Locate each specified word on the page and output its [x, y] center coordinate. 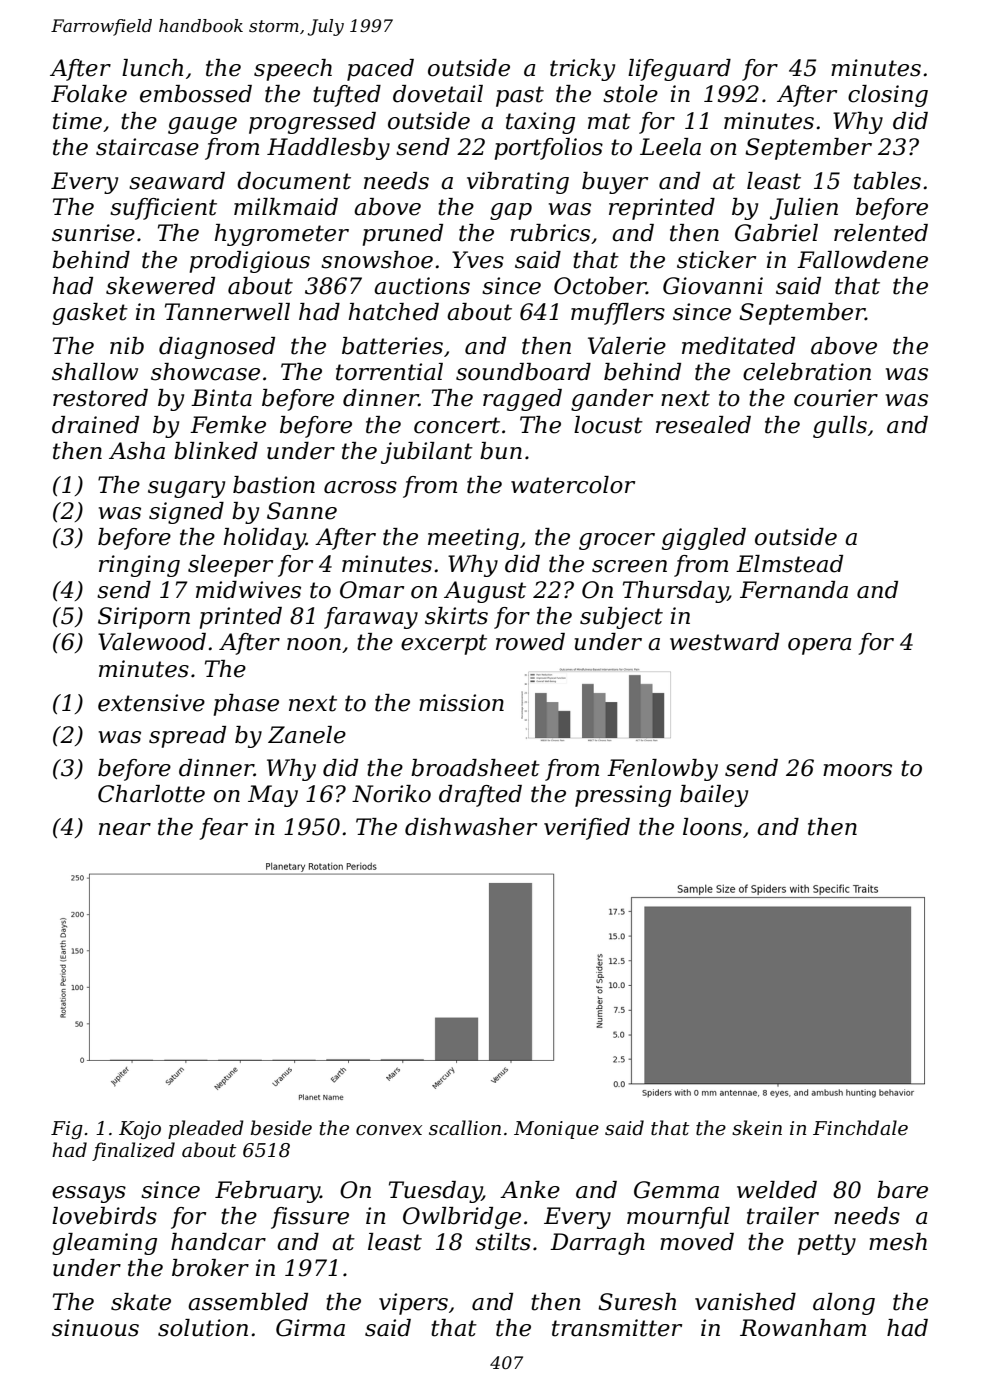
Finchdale [860, 1128]
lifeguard [679, 70]
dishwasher [471, 827]
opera [820, 646]
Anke [530, 1190]
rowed [530, 642]
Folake [89, 94]
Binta [221, 398]
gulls [840, 427]
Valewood [152, 642]
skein [757, 1128]
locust [608, 425]
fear [223, 829]
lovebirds [104, 1216]
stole [630, 94]
